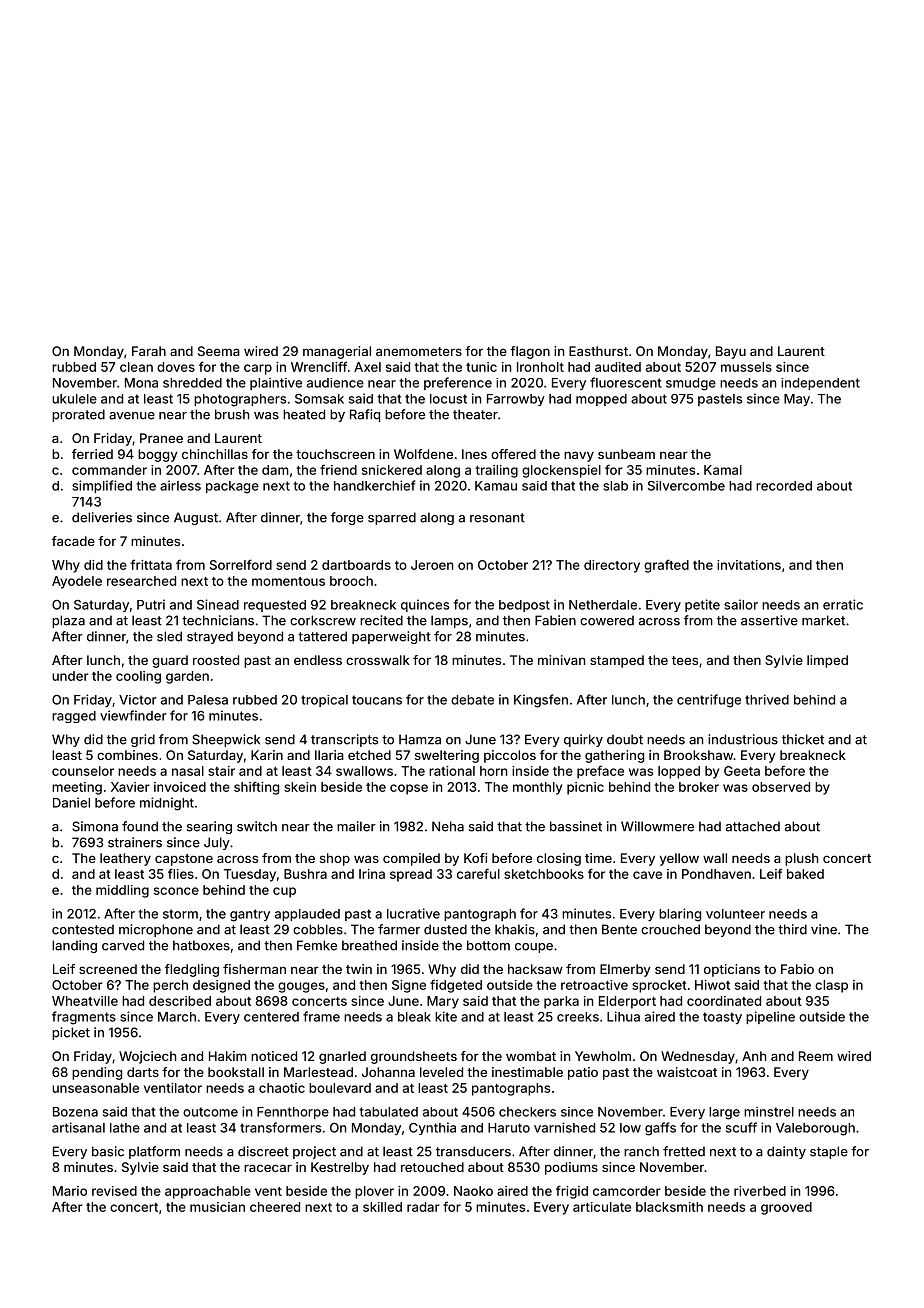  Describe the element at coordinates (83, 771) in the screenshot. I see `counselor` at that location.
